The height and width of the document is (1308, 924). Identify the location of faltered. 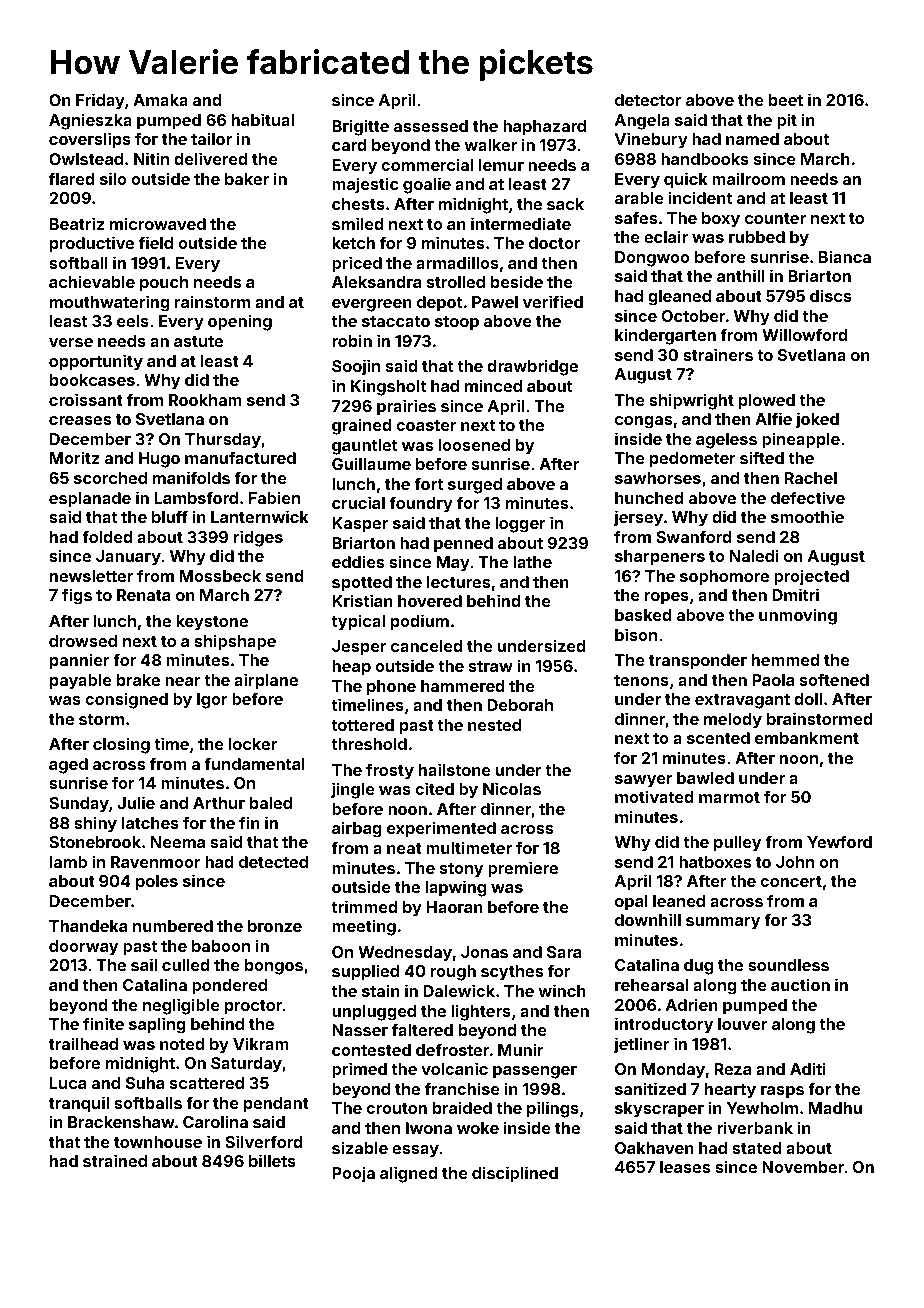
(422, 1029).
